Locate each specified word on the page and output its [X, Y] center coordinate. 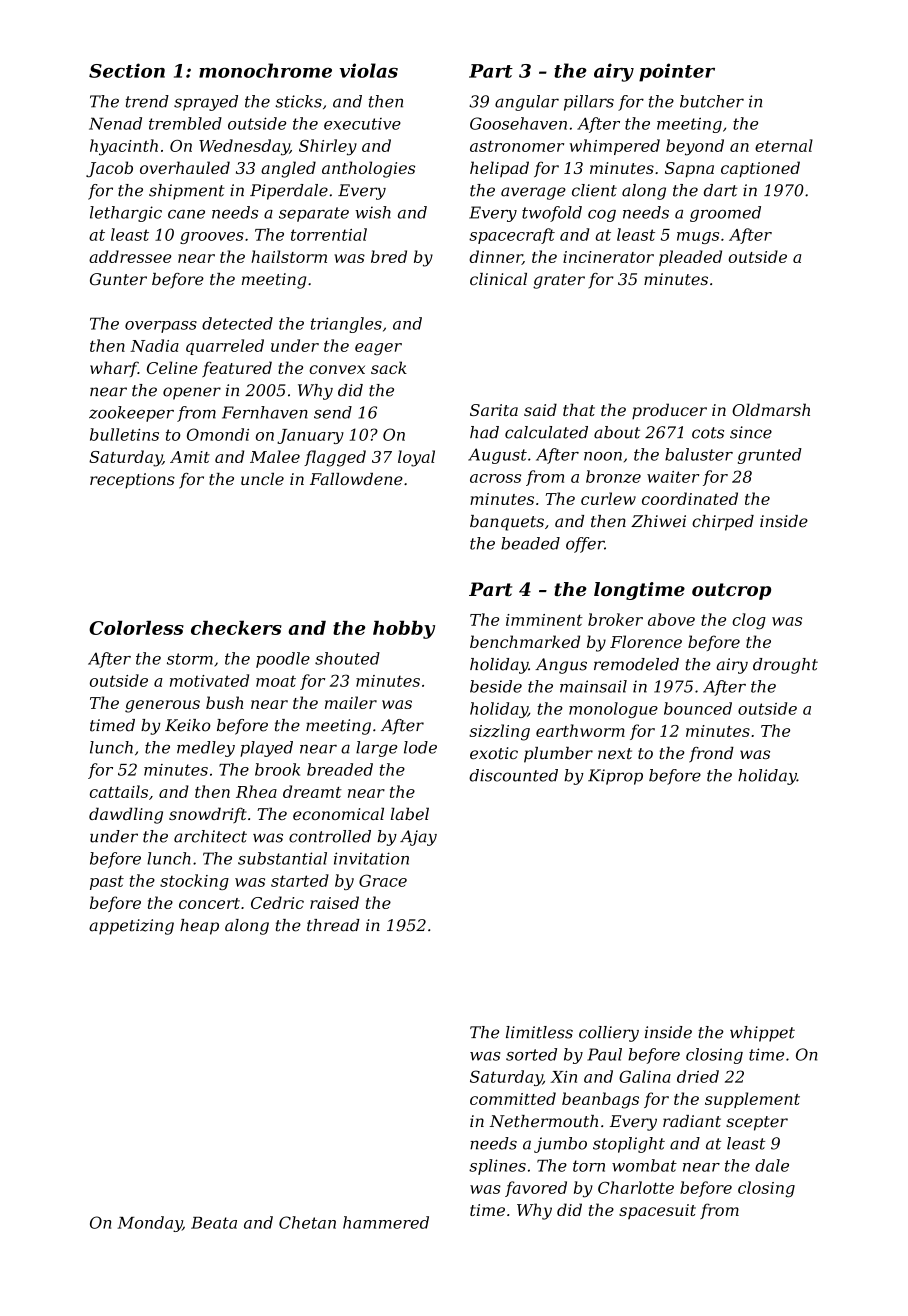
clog [749, 621]
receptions [132, 481]
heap [199, 927]
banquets [507, 523]
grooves [212, 238]
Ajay [418, 838]
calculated [546, 432]
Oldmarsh [771, 409]
